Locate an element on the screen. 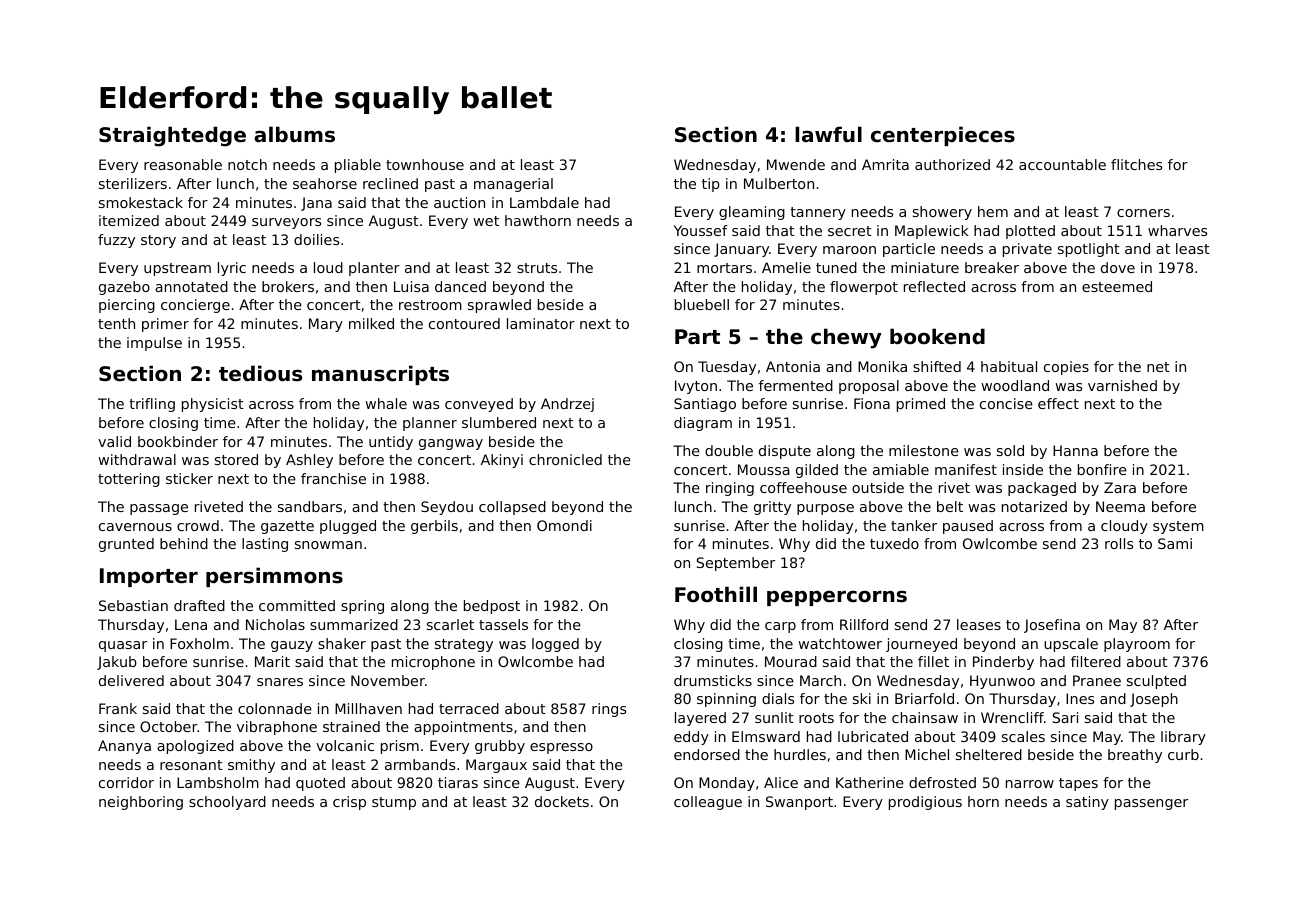 The image size is (1308, 924). albums is located at coordinates (294, 134).
